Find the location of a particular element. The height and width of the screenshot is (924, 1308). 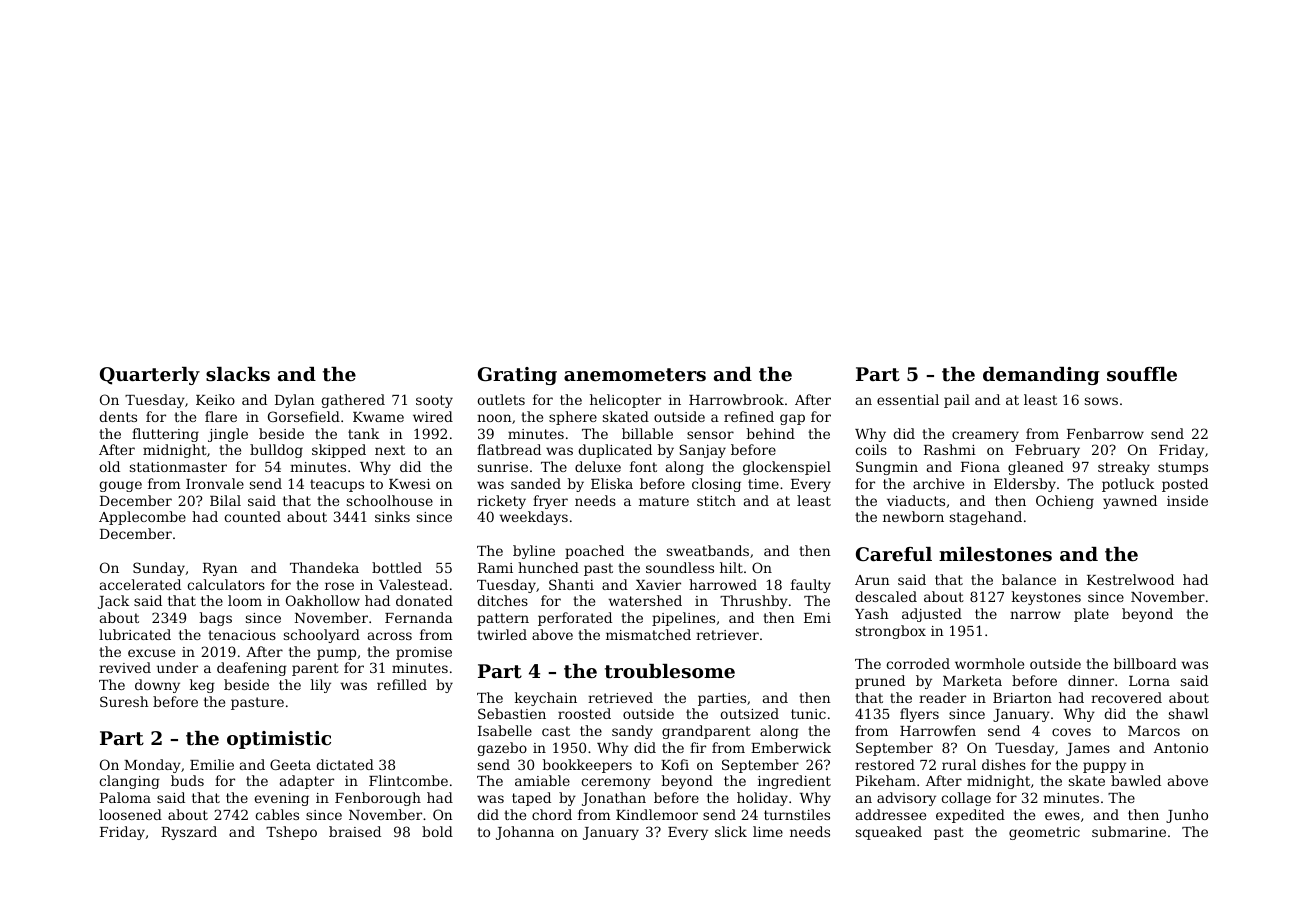

Ochieng is located at coordinates (1065, 502).
